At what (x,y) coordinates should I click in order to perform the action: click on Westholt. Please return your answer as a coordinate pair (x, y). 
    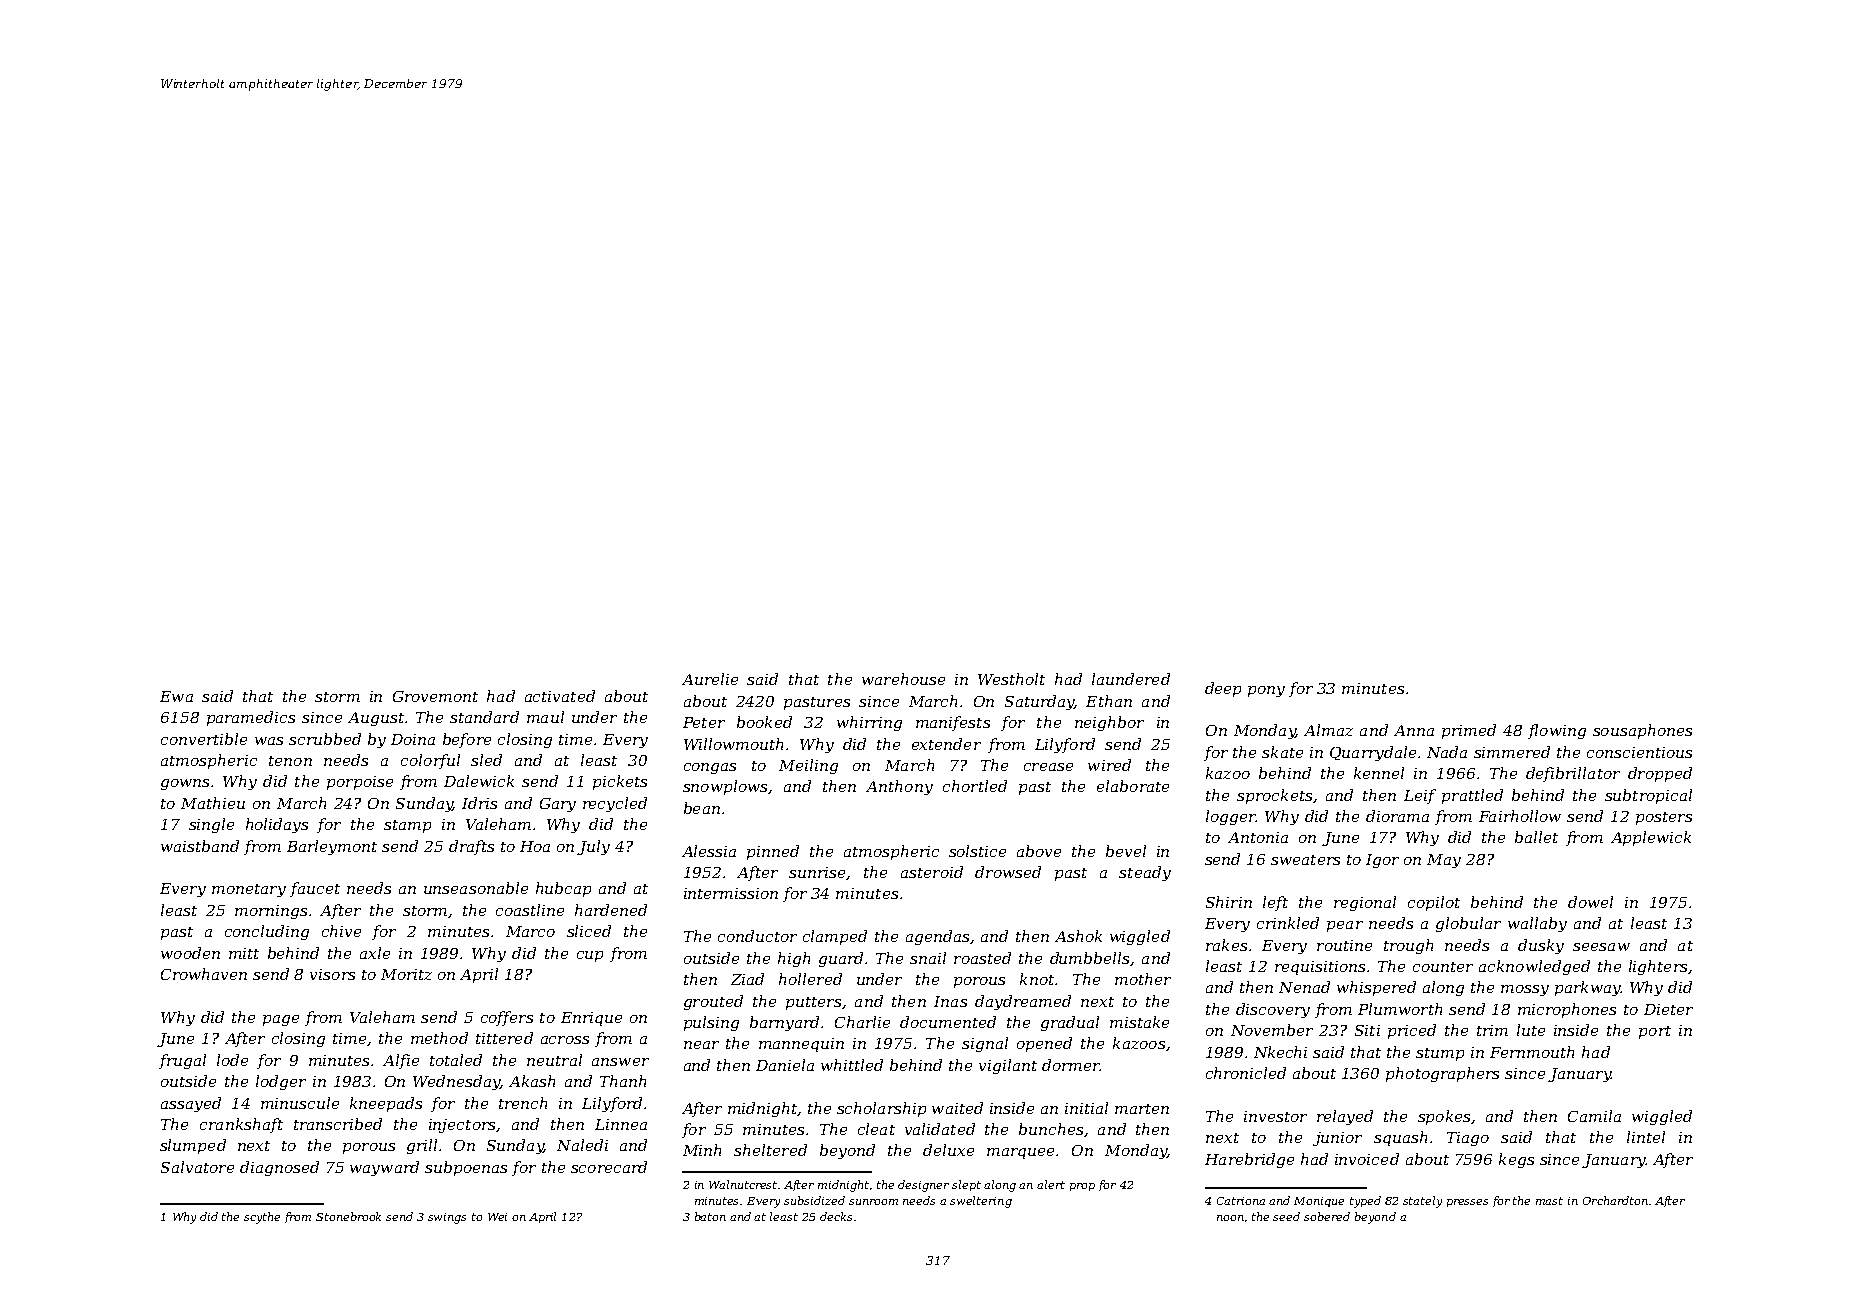
    Looking at the image, I should click on (1011, 679).
